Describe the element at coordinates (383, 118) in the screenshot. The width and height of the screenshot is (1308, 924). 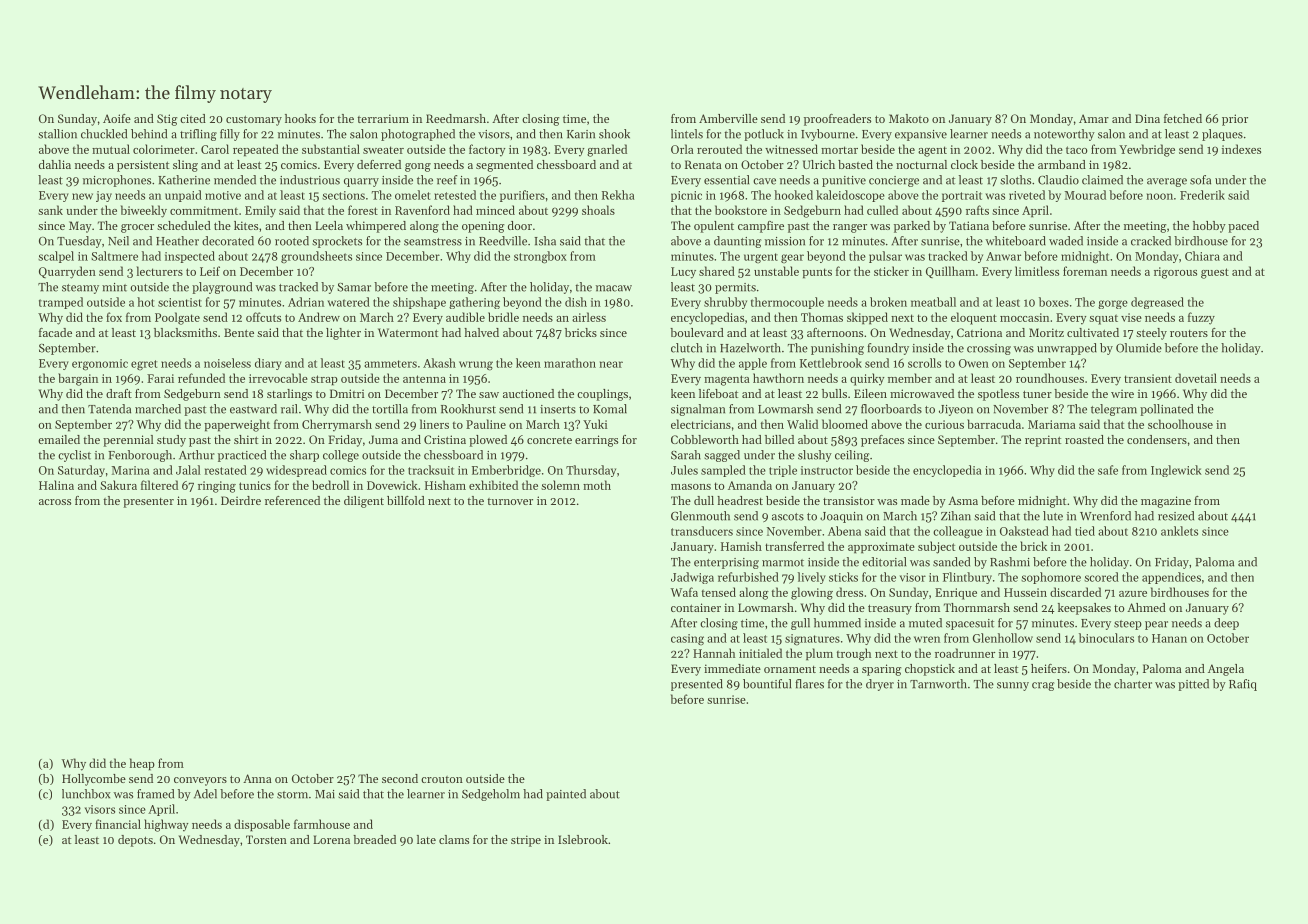
I see `terrarium` at that location.
